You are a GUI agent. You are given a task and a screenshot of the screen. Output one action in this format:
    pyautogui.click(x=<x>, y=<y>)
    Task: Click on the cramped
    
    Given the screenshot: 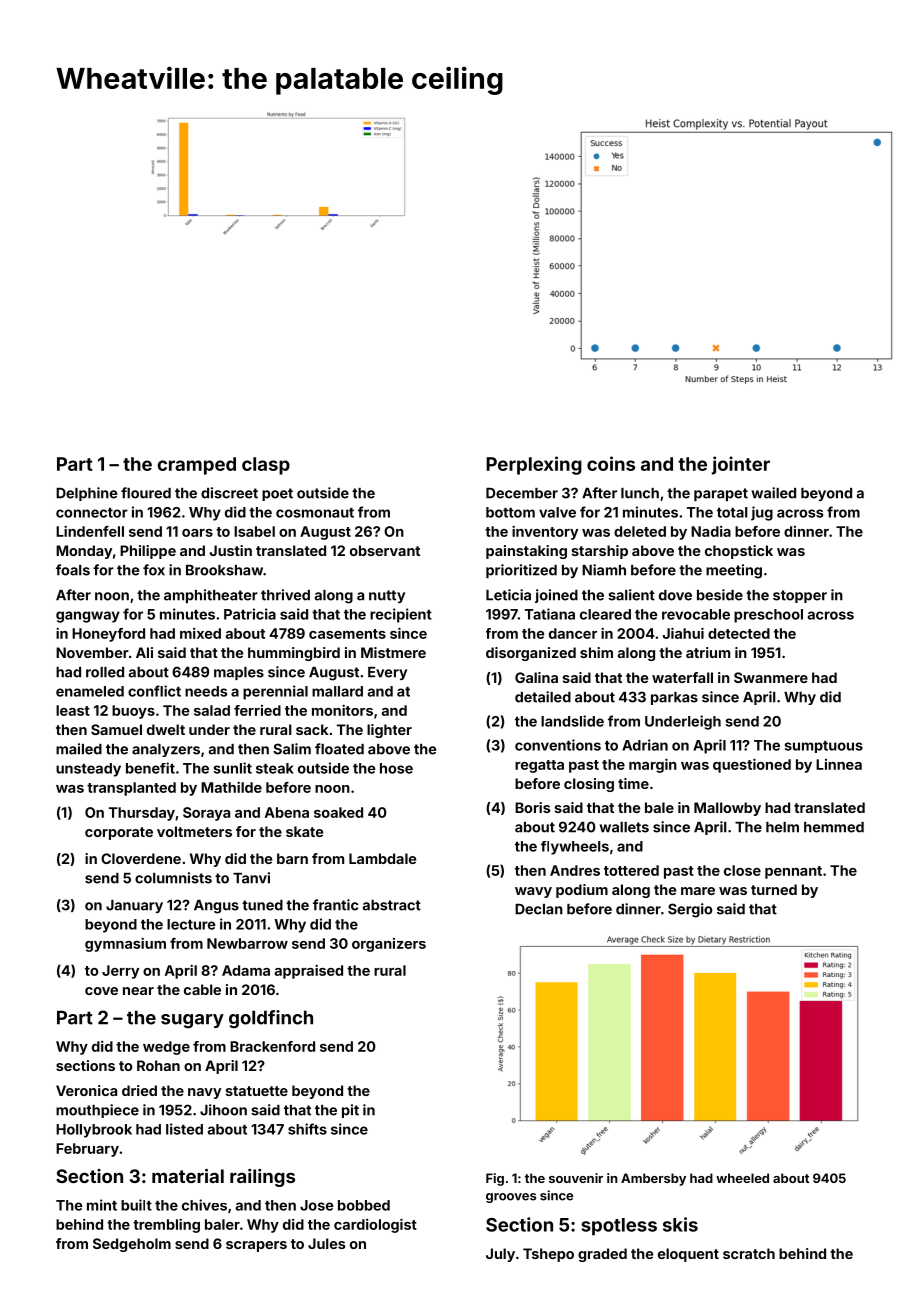 What is the action you would take?
    pyautogui.click(x=196, y=466)
